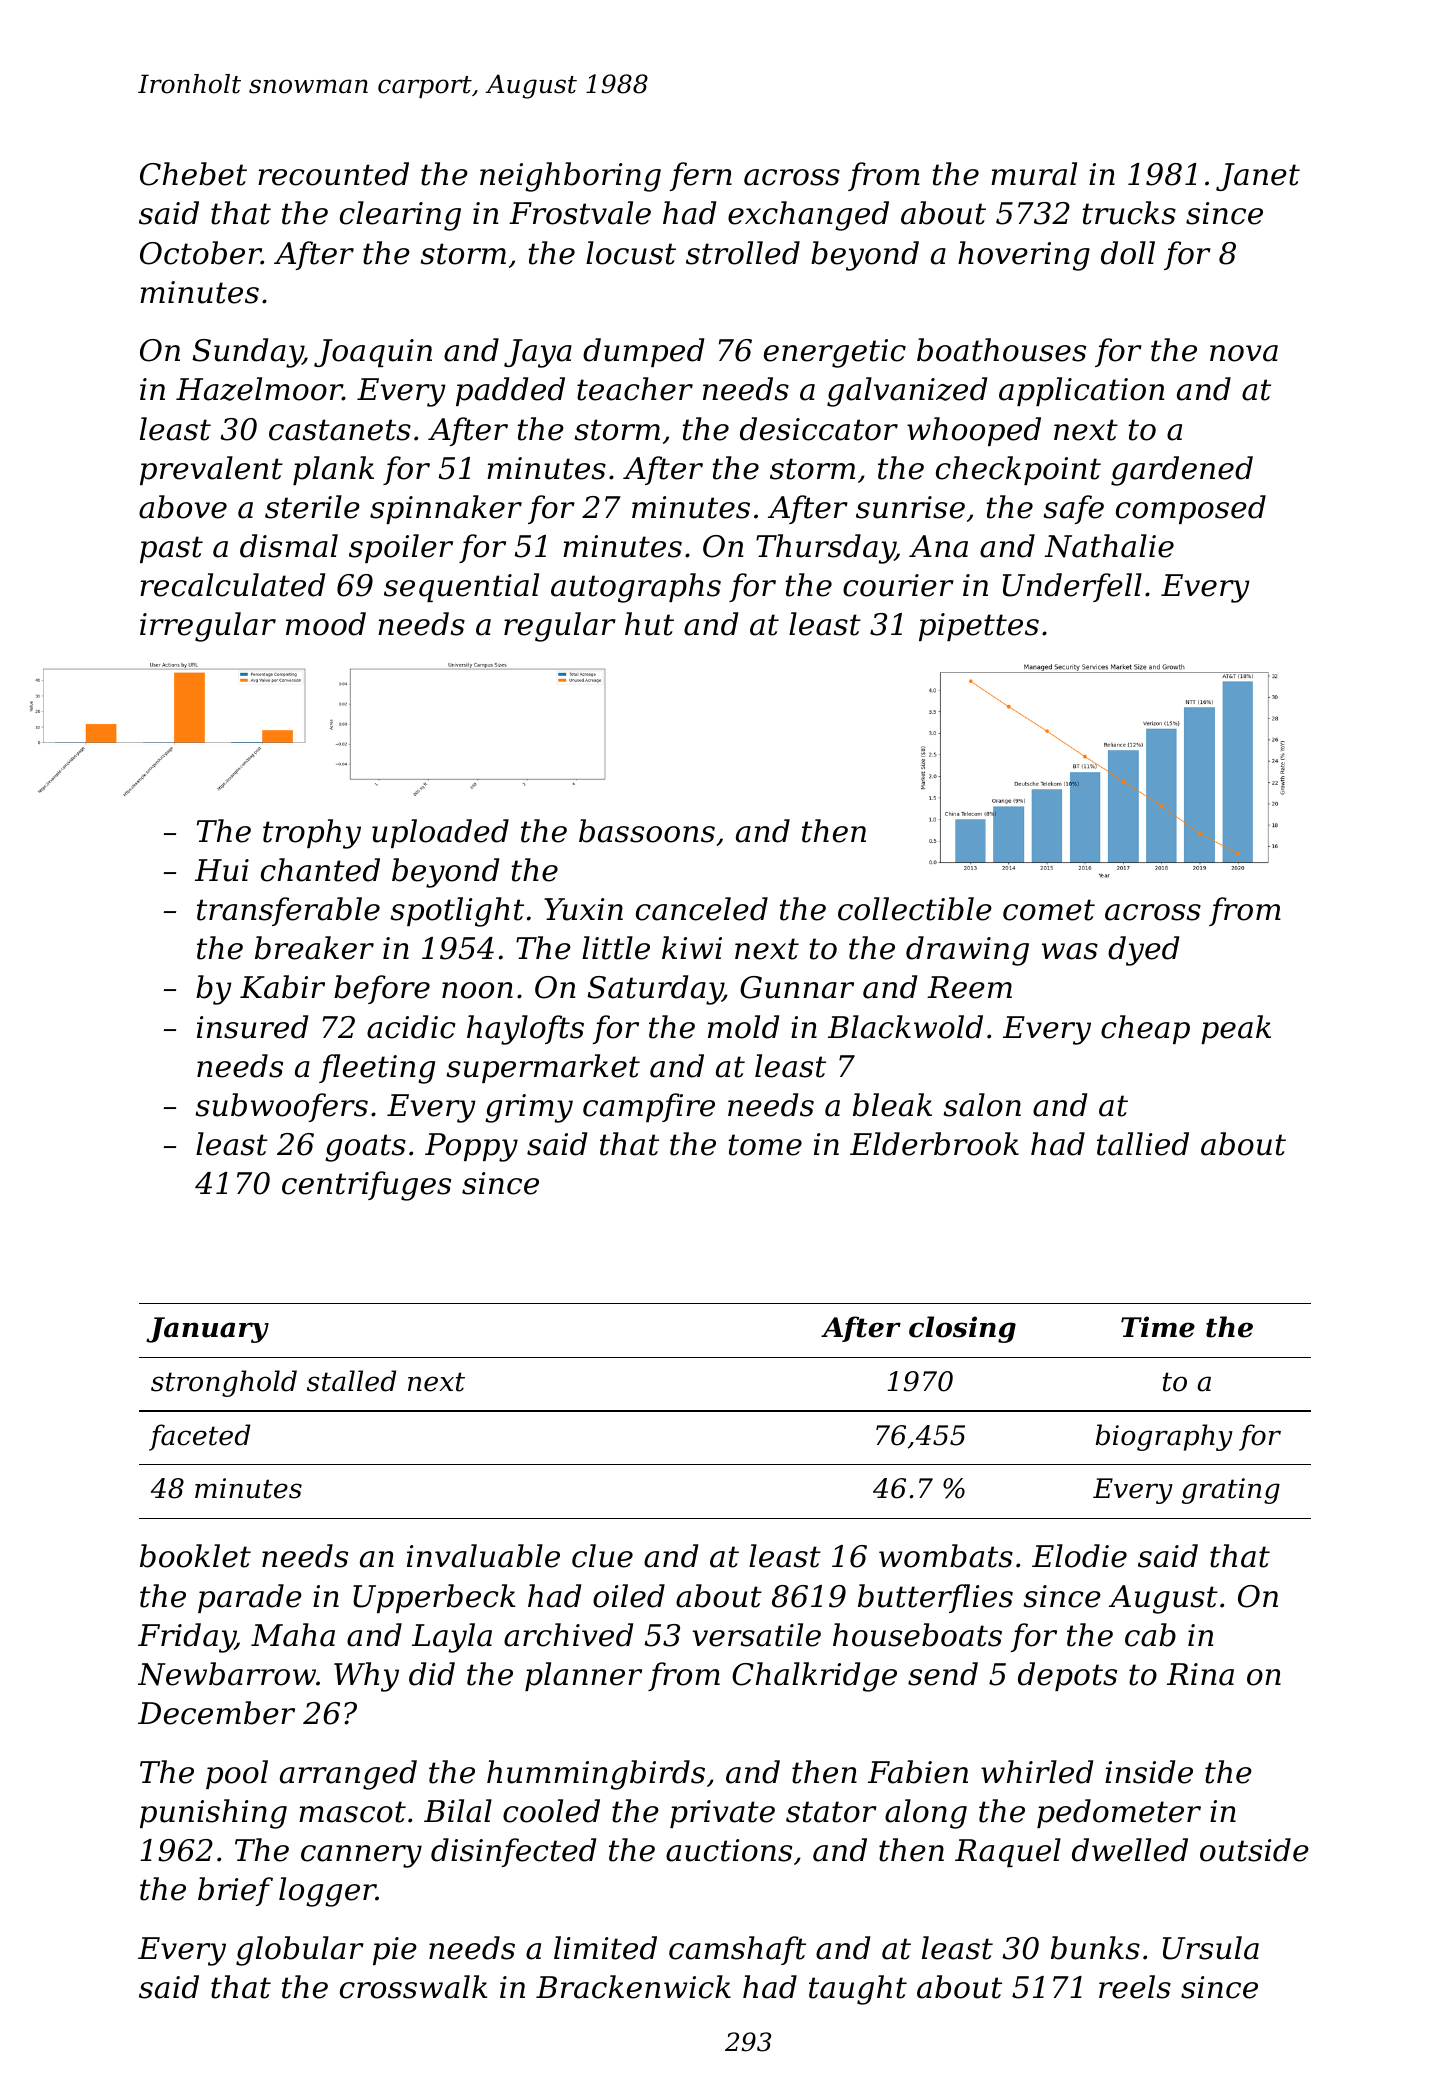 This screenshot has width=1450, height=2100. Describe the element at coordinates (1072, 587) in the screenshot. I see `Underfell` at that location.
